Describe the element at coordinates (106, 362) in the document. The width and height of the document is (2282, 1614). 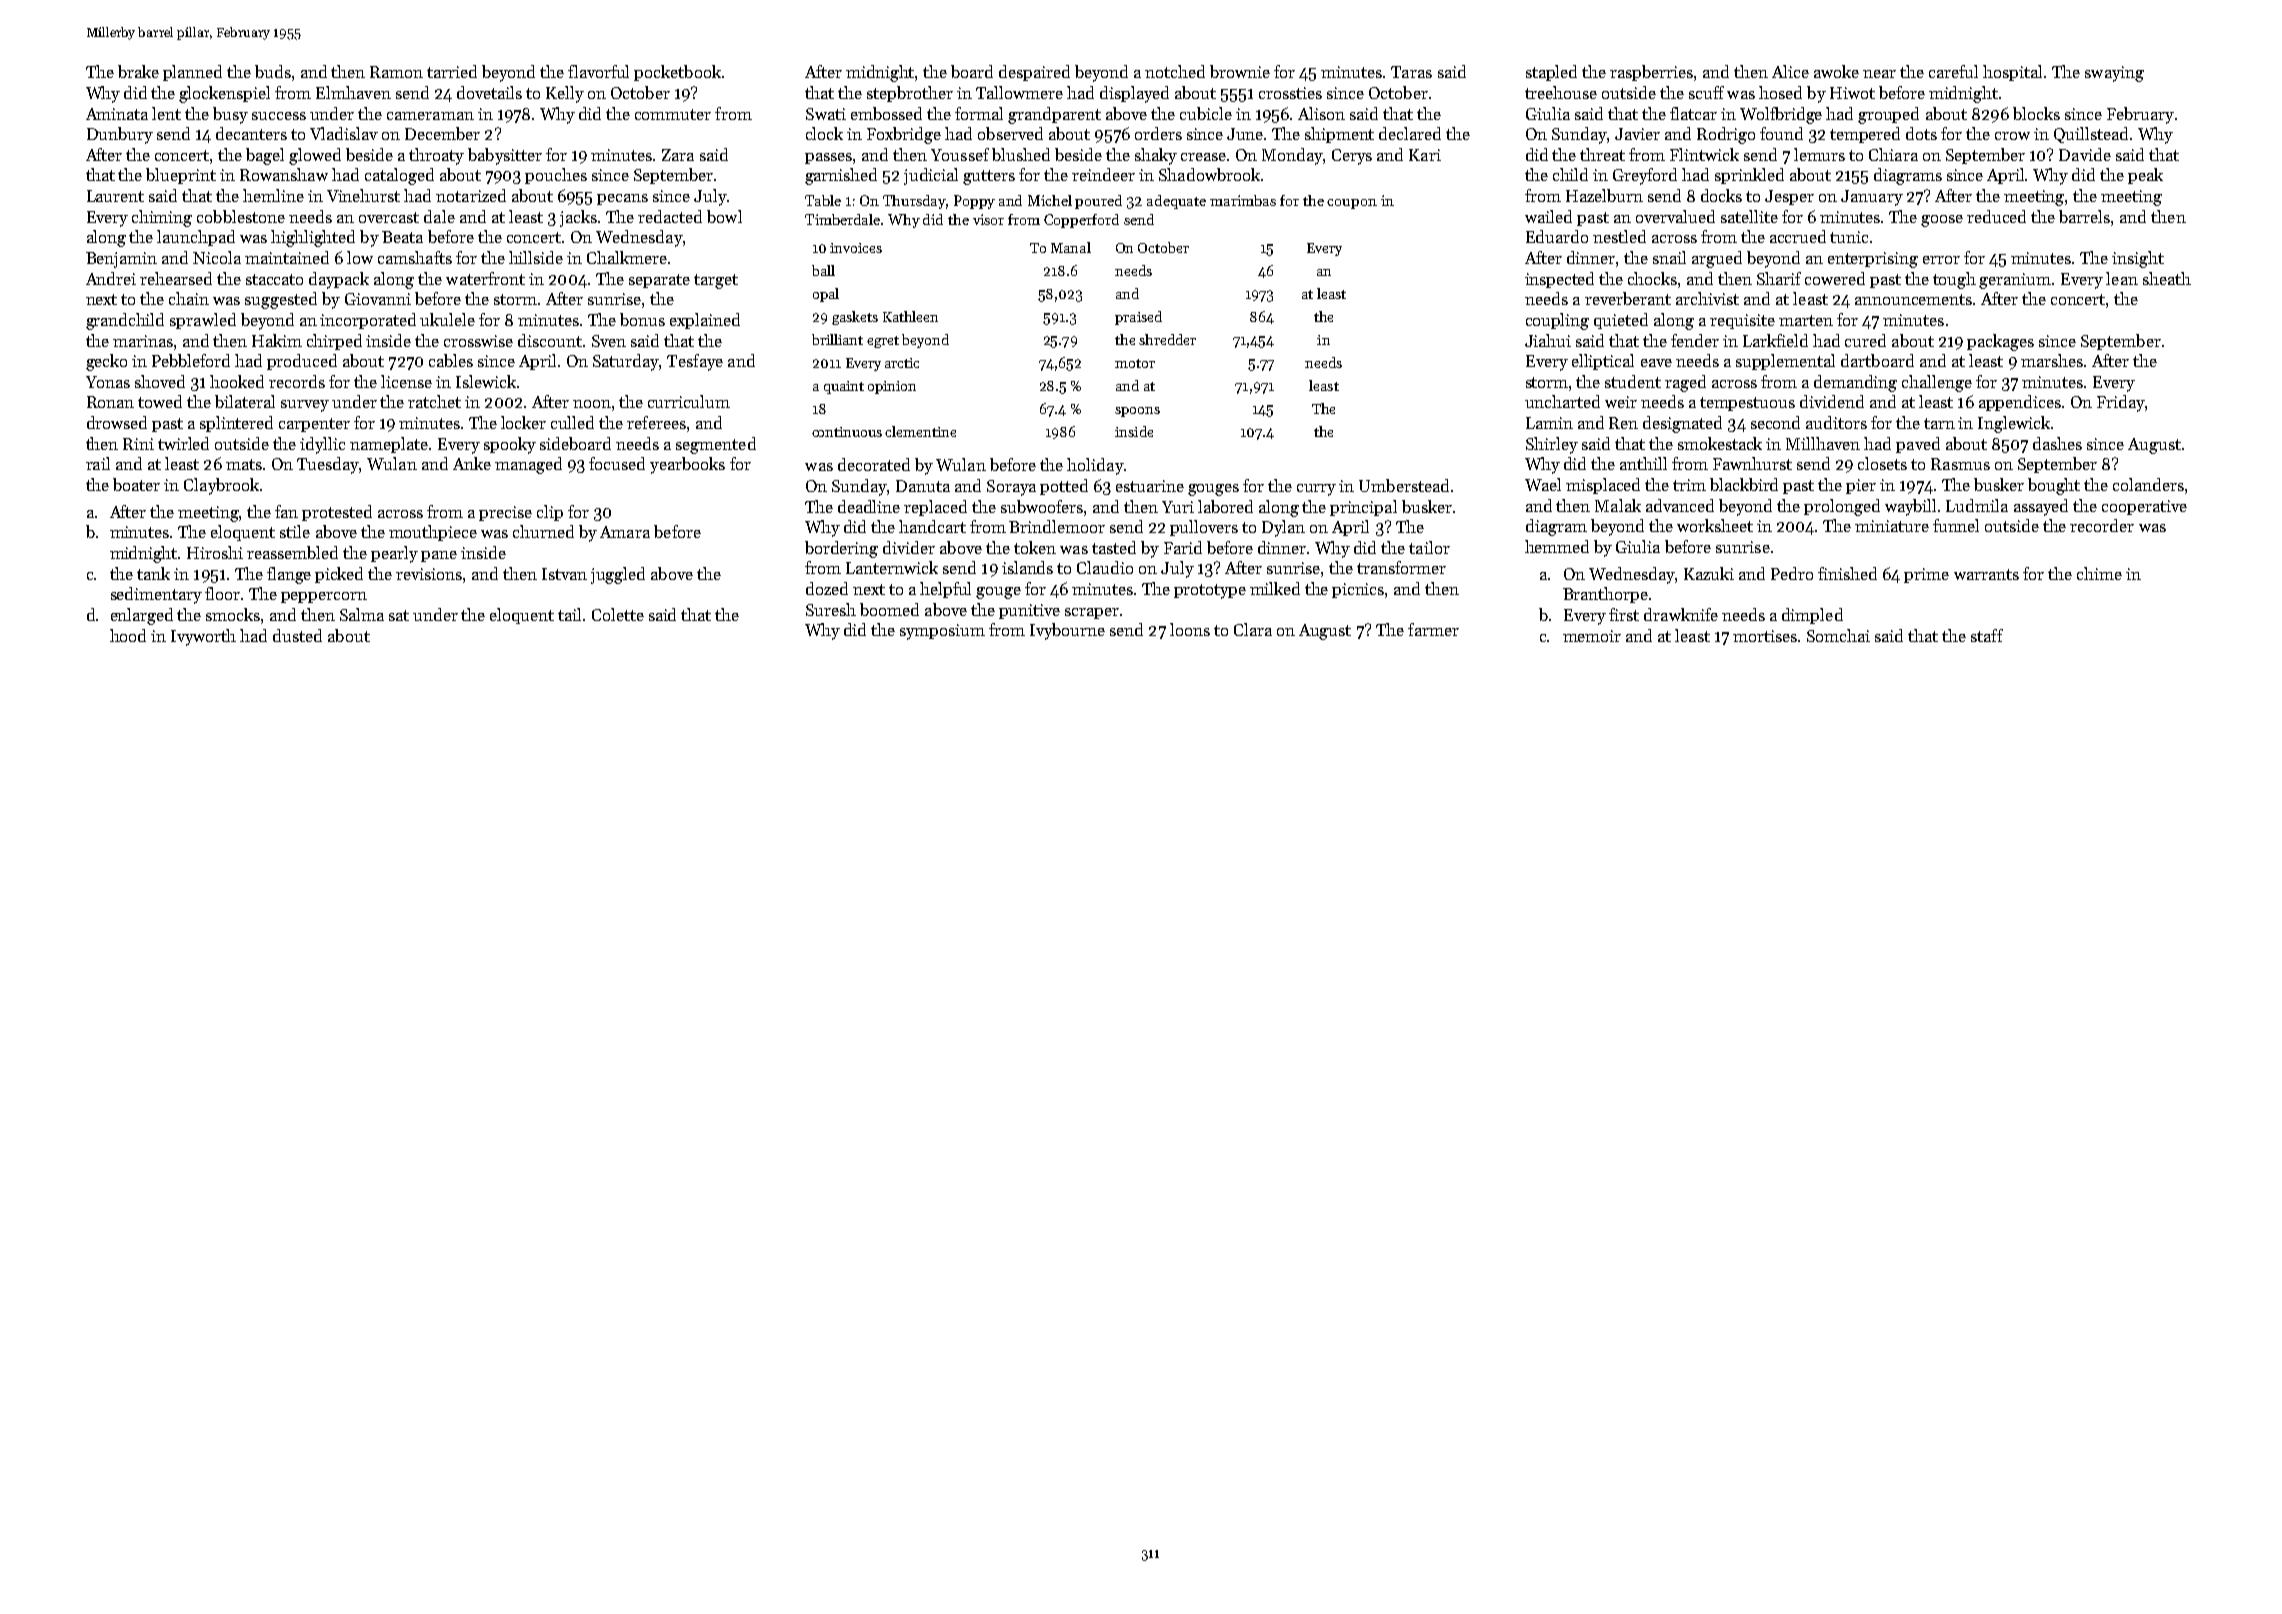
I see `gecko` at that location.
